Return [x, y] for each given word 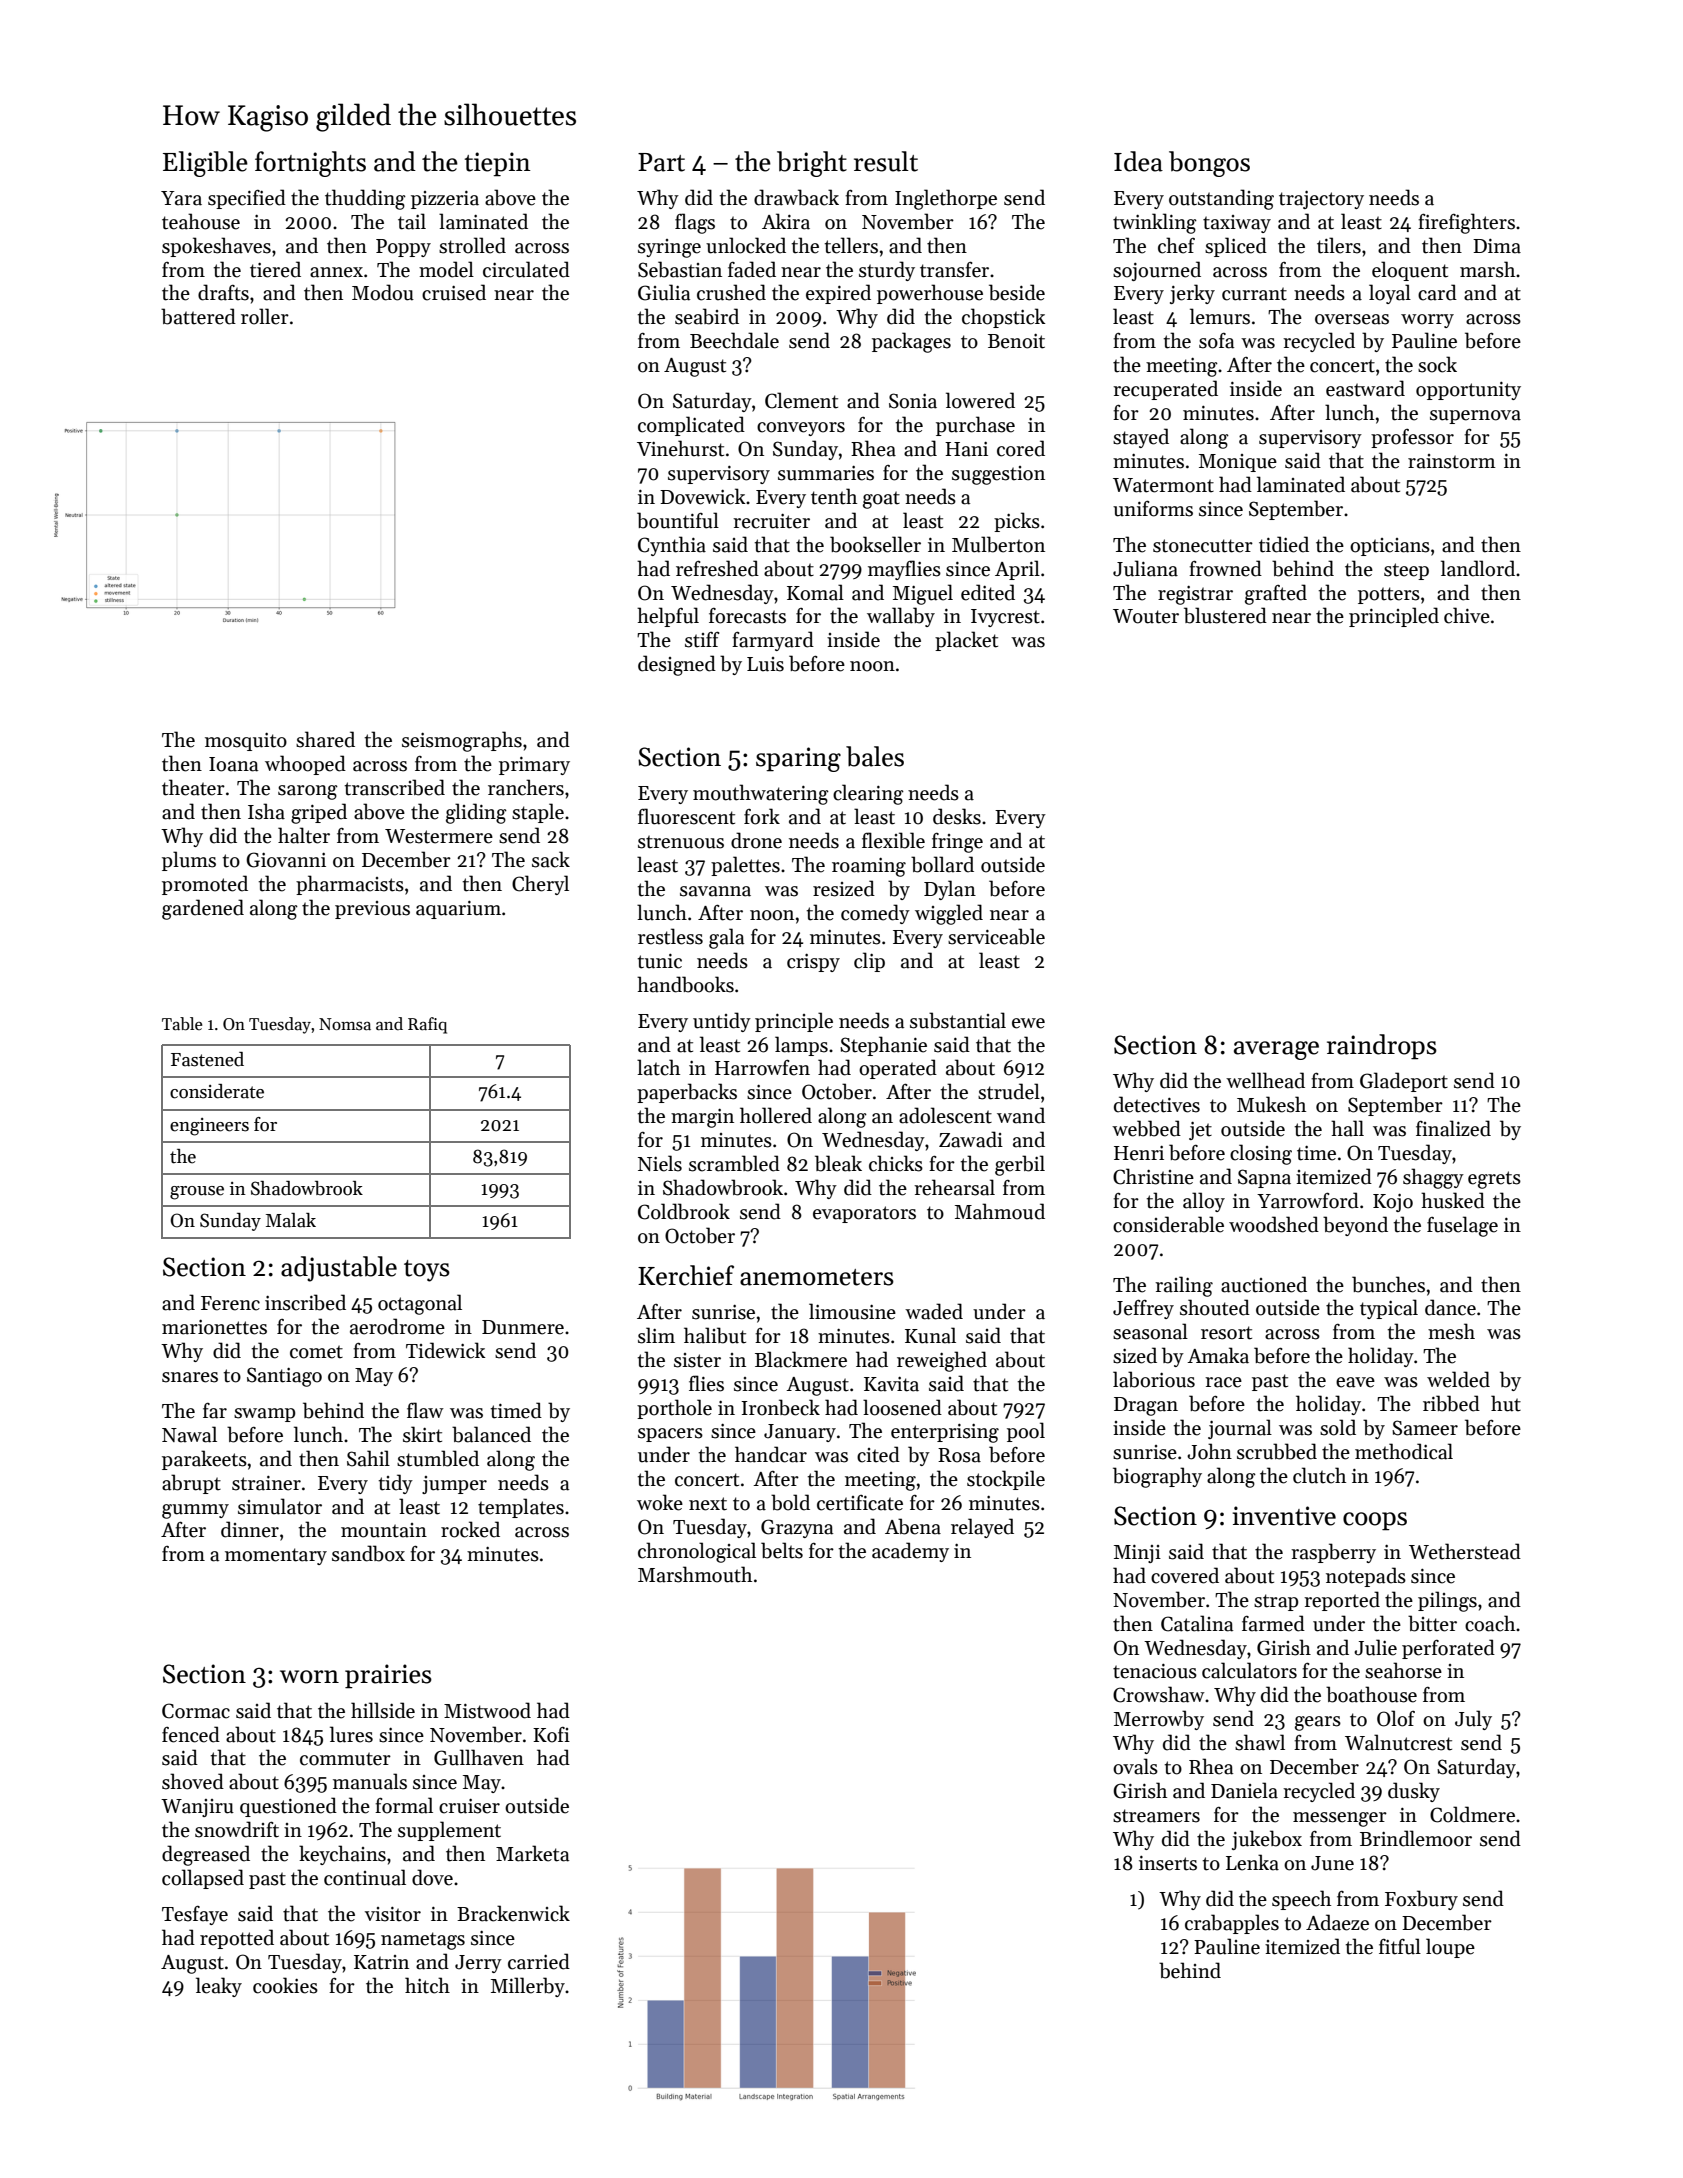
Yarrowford [1308, 1200]
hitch [427, 1985]
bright [812, 164]
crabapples [1232, 1924]
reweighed [942, 1361]
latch [658, 1067]
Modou [383, 292]
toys [427, 1271]
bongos [1209, 164]
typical [1389, 1309]
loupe [1450, 1948]
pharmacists [350, 885]
